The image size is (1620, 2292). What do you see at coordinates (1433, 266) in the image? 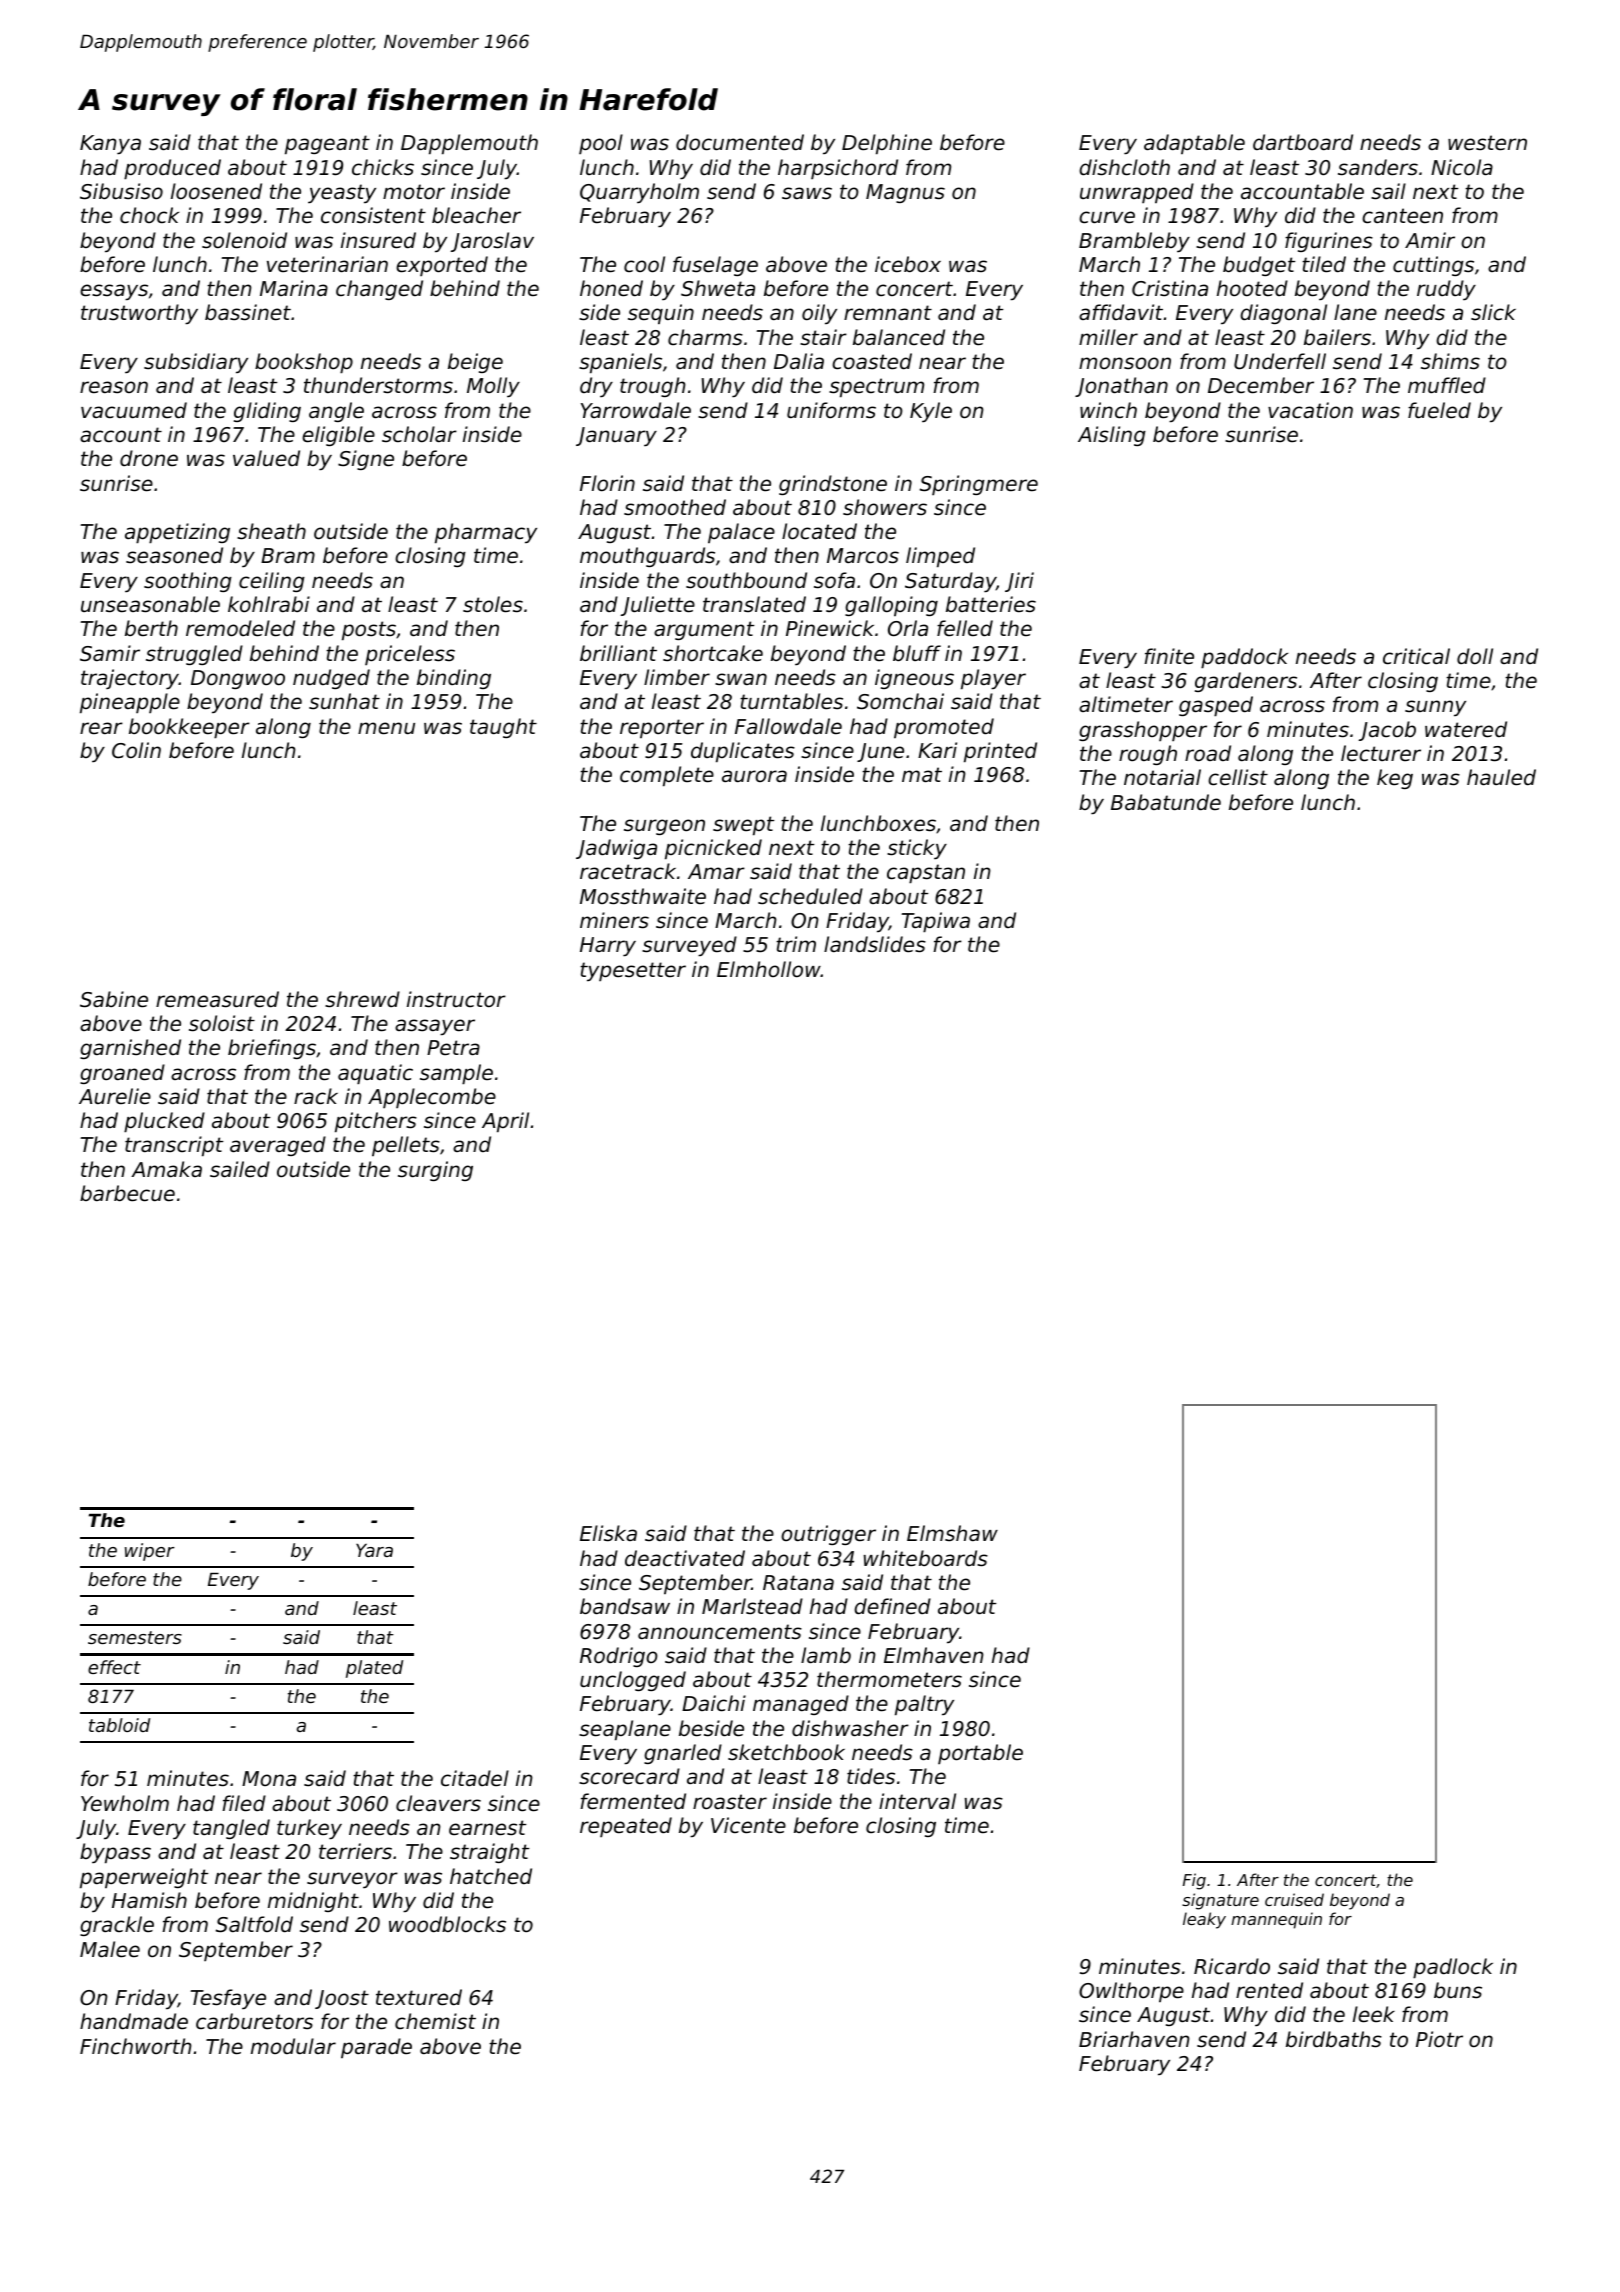
I see `cuttings` at bounding box center [1433, 266].
